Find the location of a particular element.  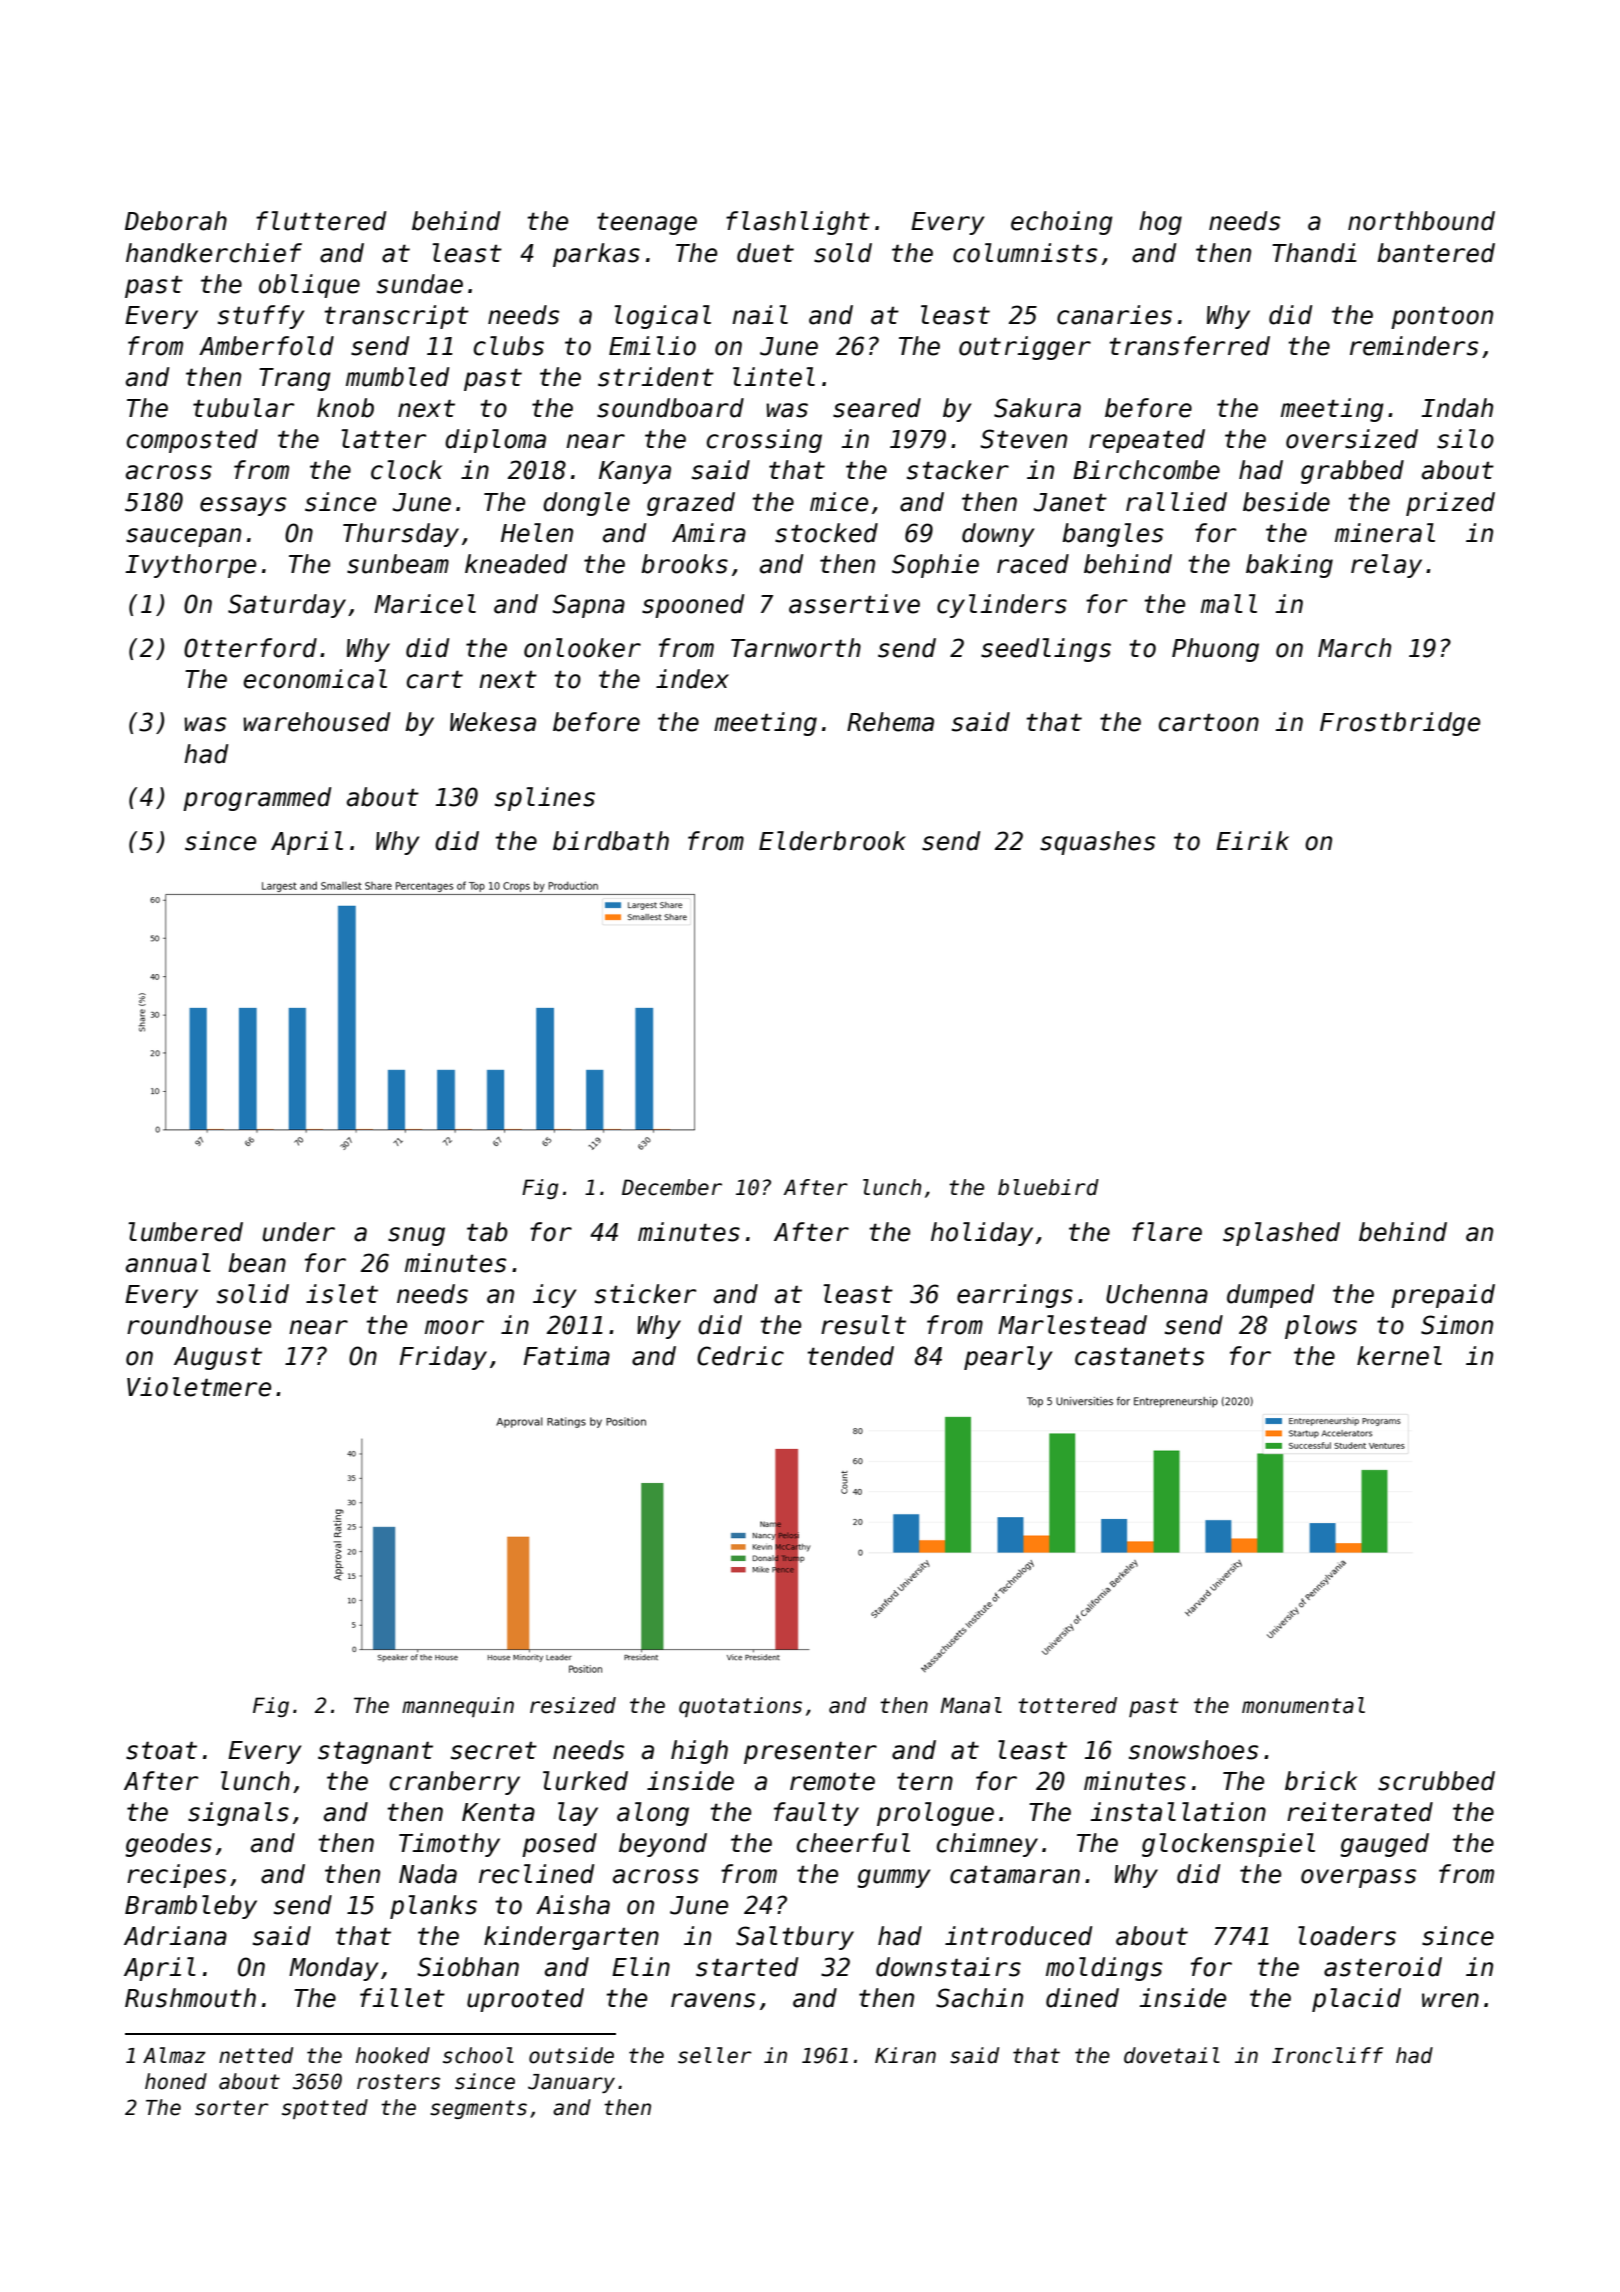

spotted is located at coordinates (325, 2109).
